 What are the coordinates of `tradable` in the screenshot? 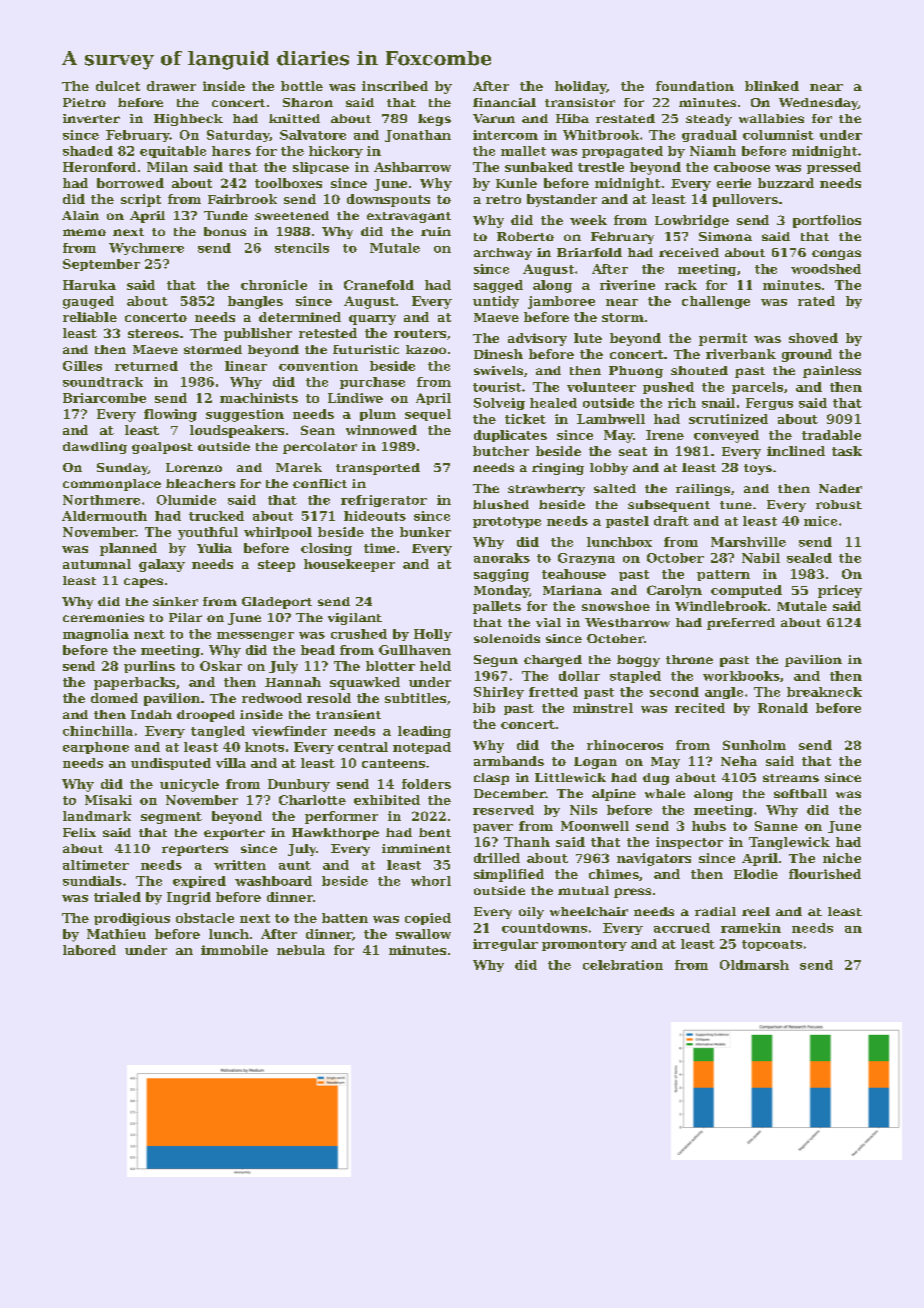 It's located at (831, 435).
